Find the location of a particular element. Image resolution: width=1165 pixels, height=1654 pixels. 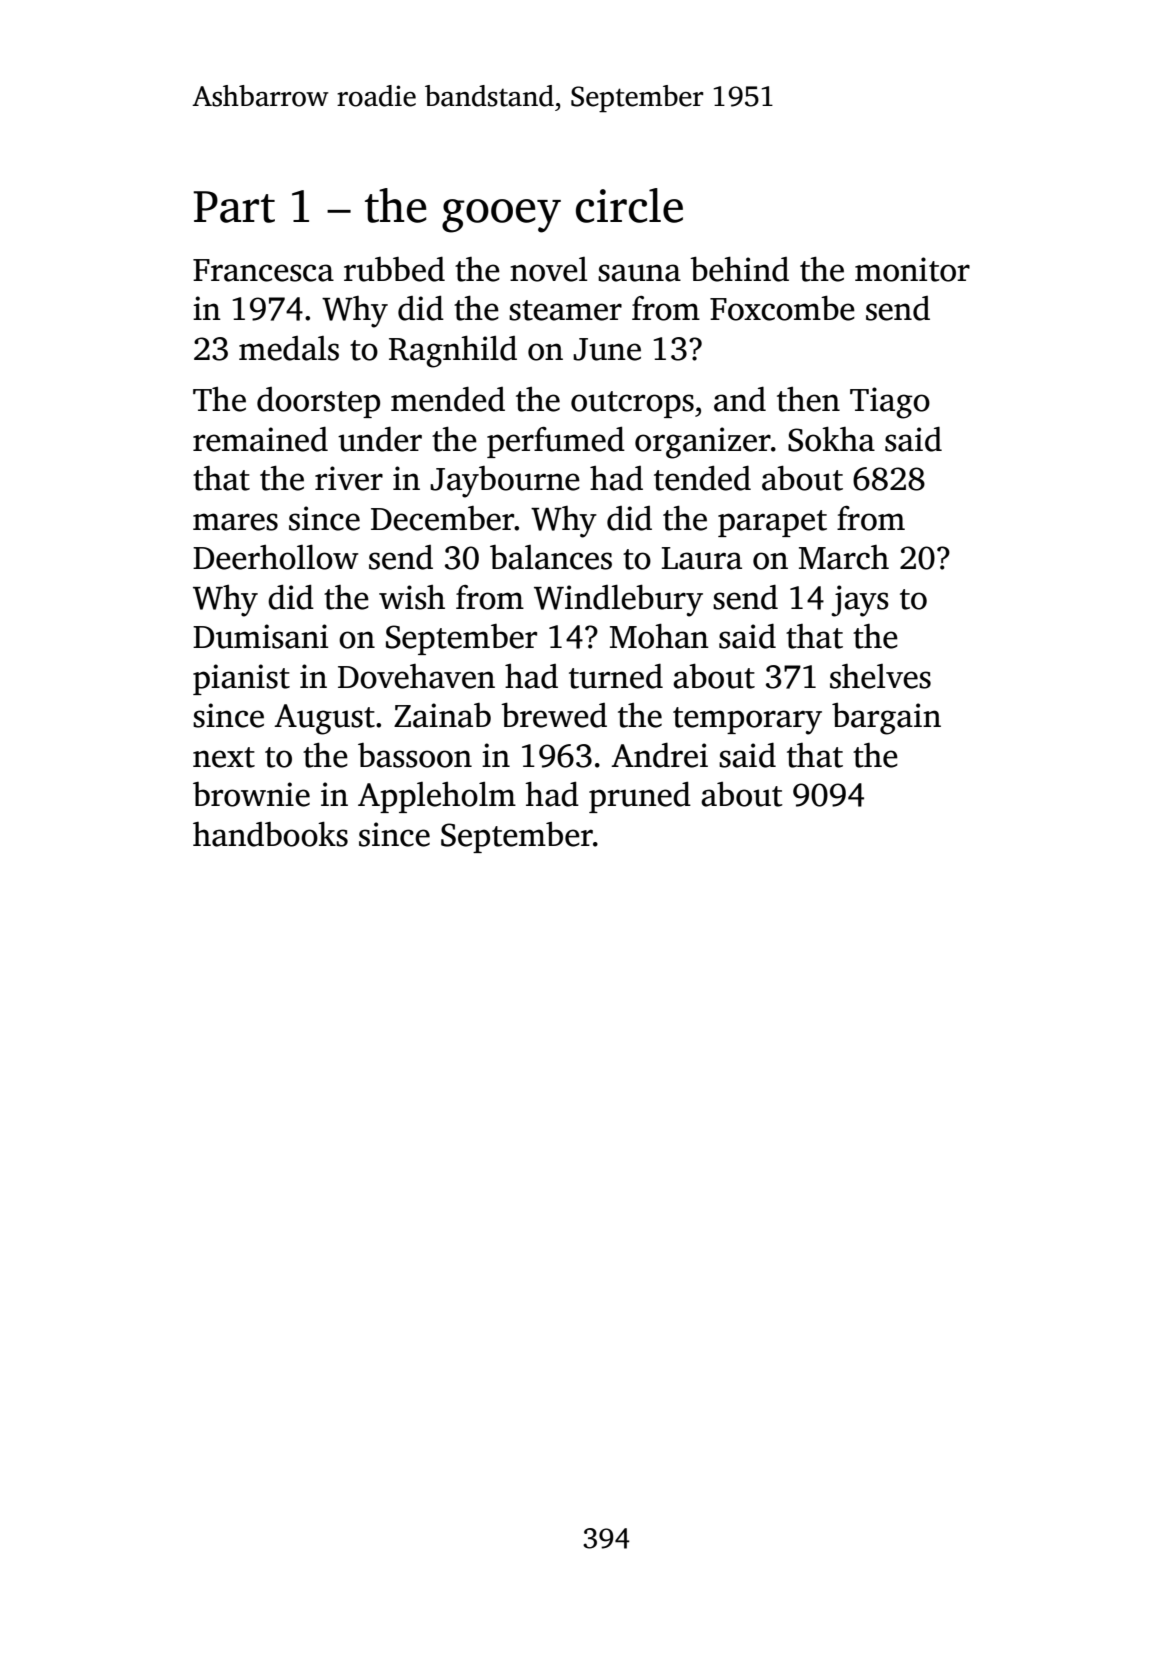

monitor is located at coordinates (912, 269).
